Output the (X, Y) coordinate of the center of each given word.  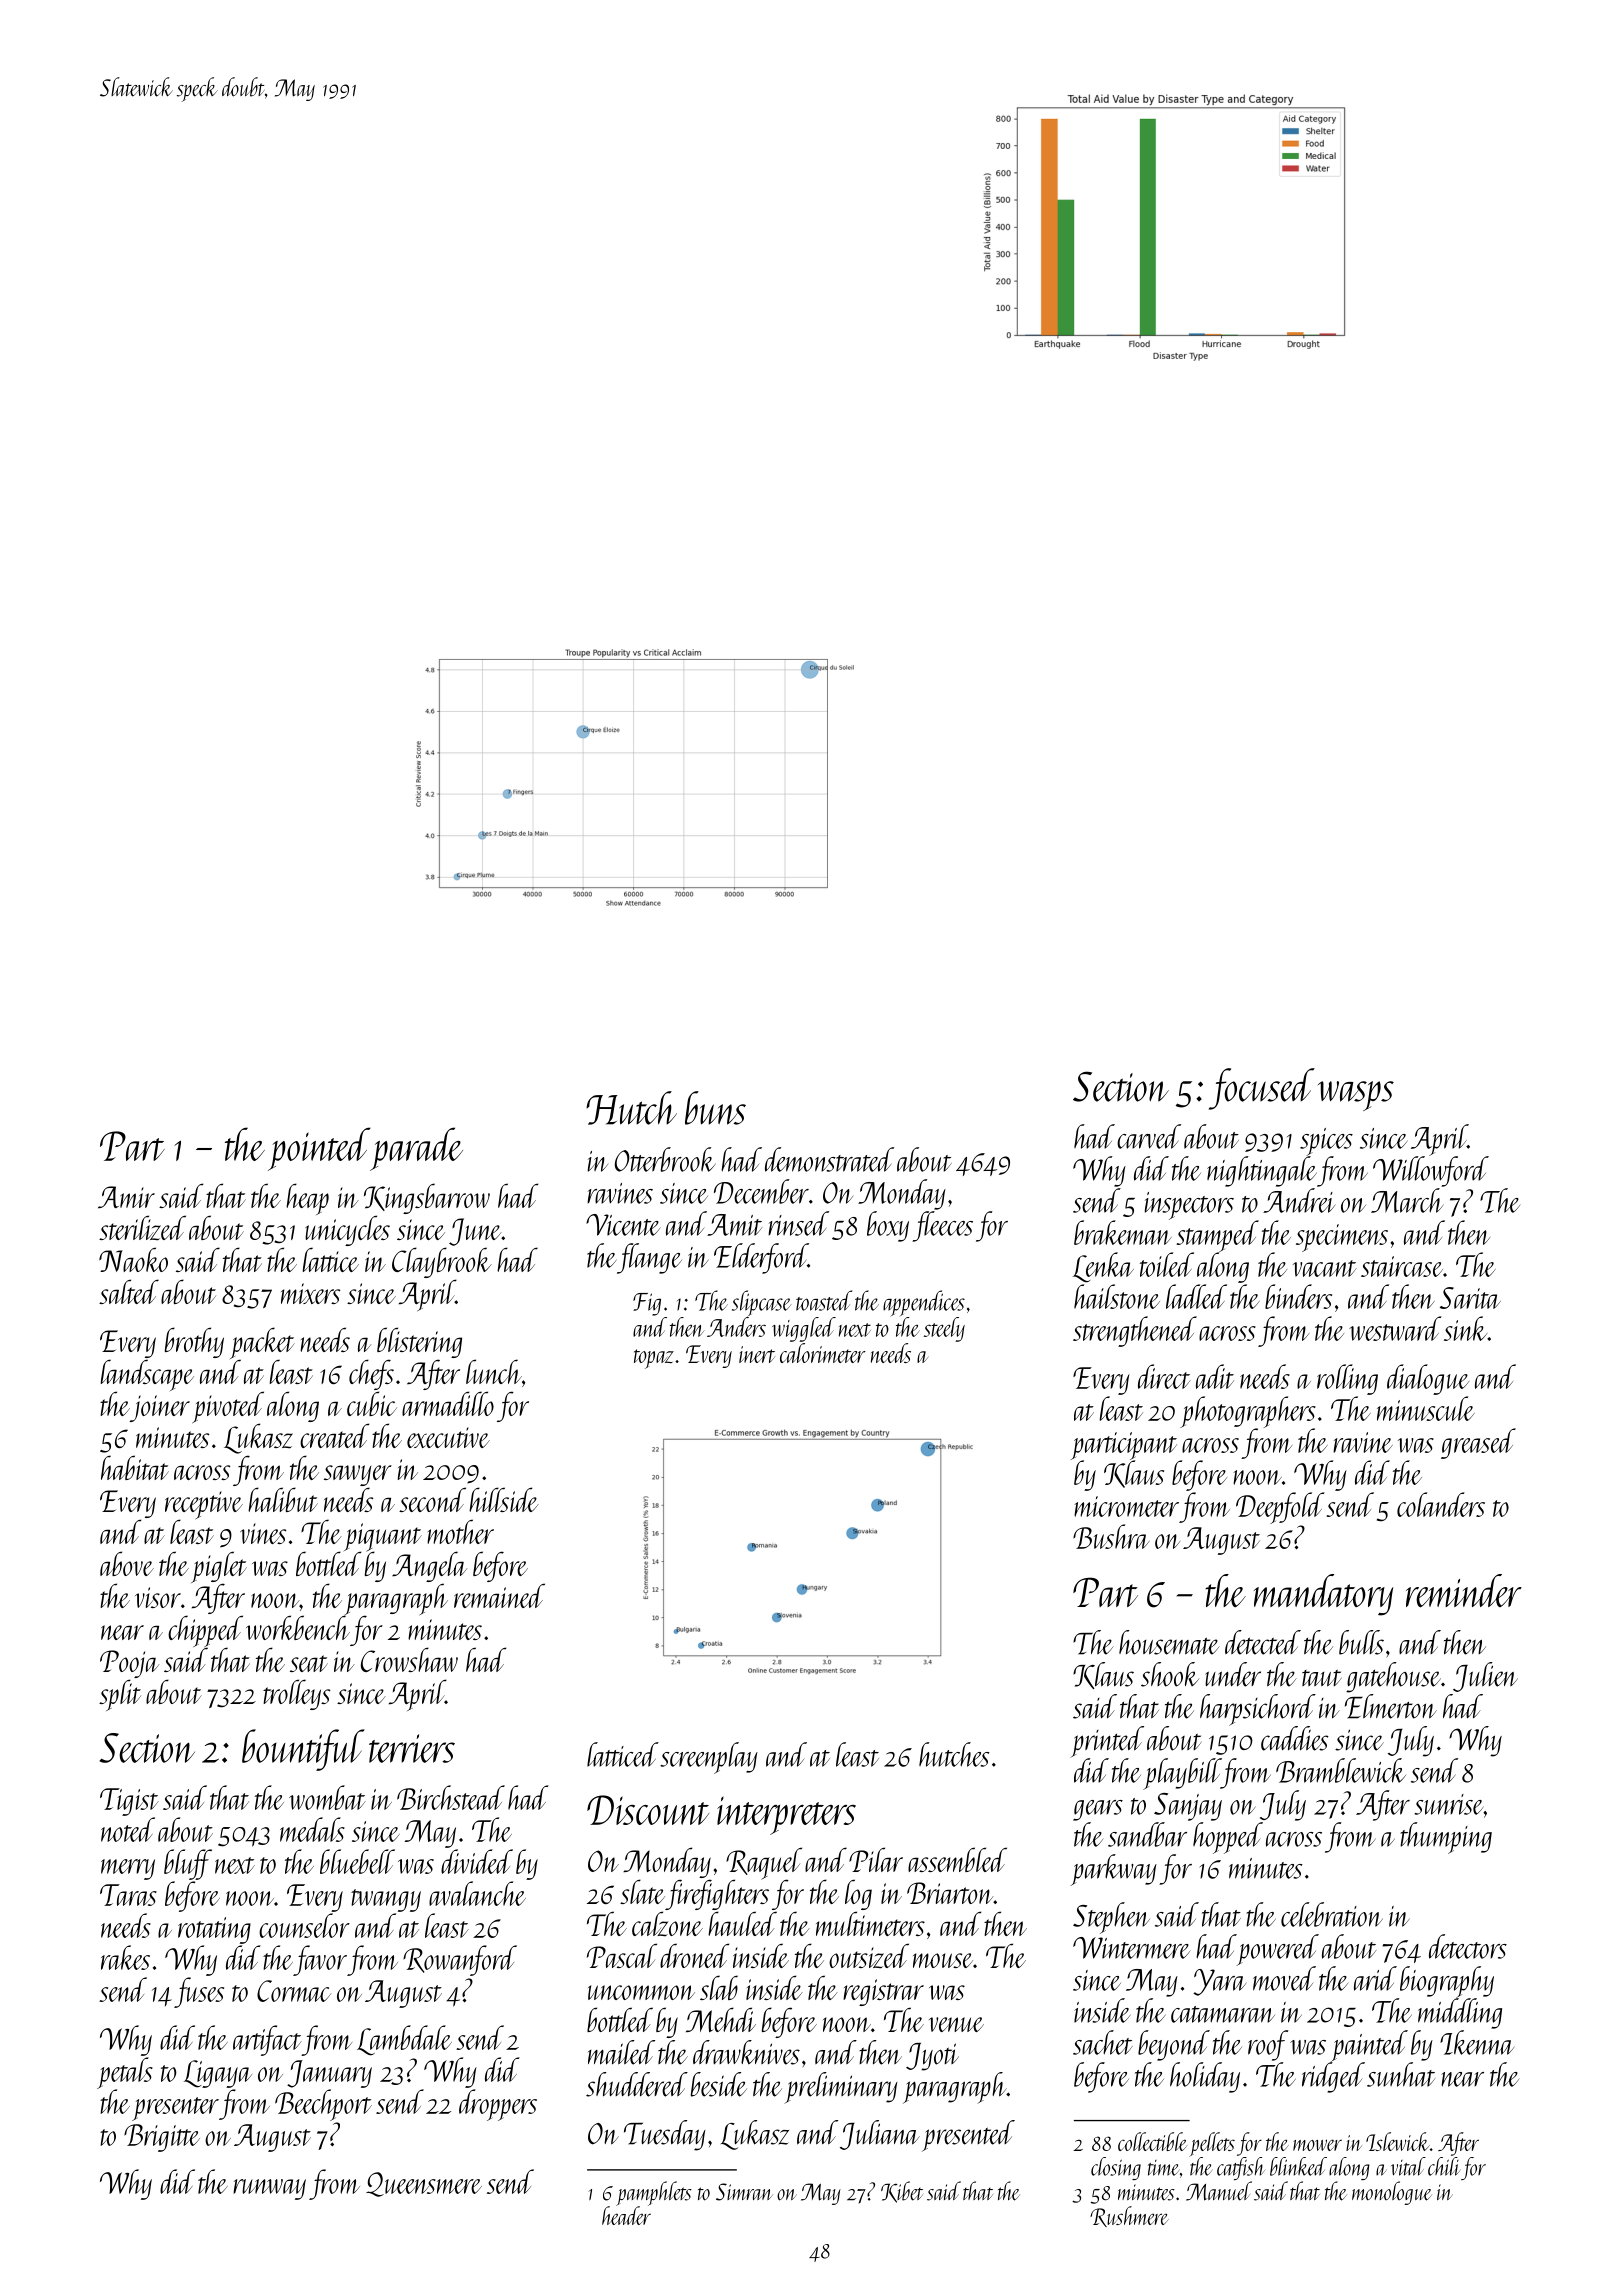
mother (460, 1531)
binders (1298, 1296)
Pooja (129, 1664)
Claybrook (442, 1262)
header (626, 2215)
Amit (734, 1225)
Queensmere (424, 2184)
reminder (1464, 1591)
